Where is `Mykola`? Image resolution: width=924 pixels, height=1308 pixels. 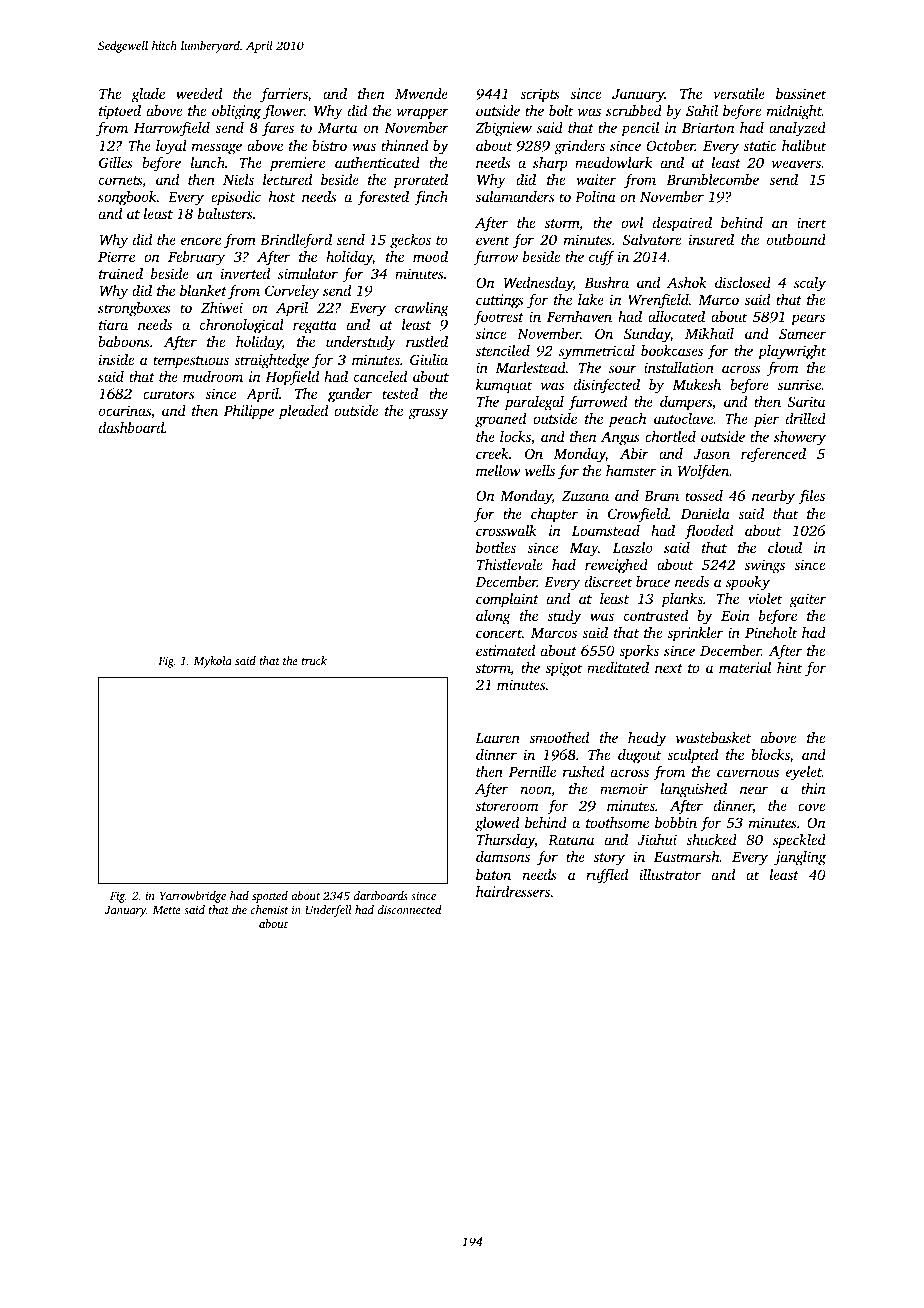
Mykola is located at coordinates (213, 662).
